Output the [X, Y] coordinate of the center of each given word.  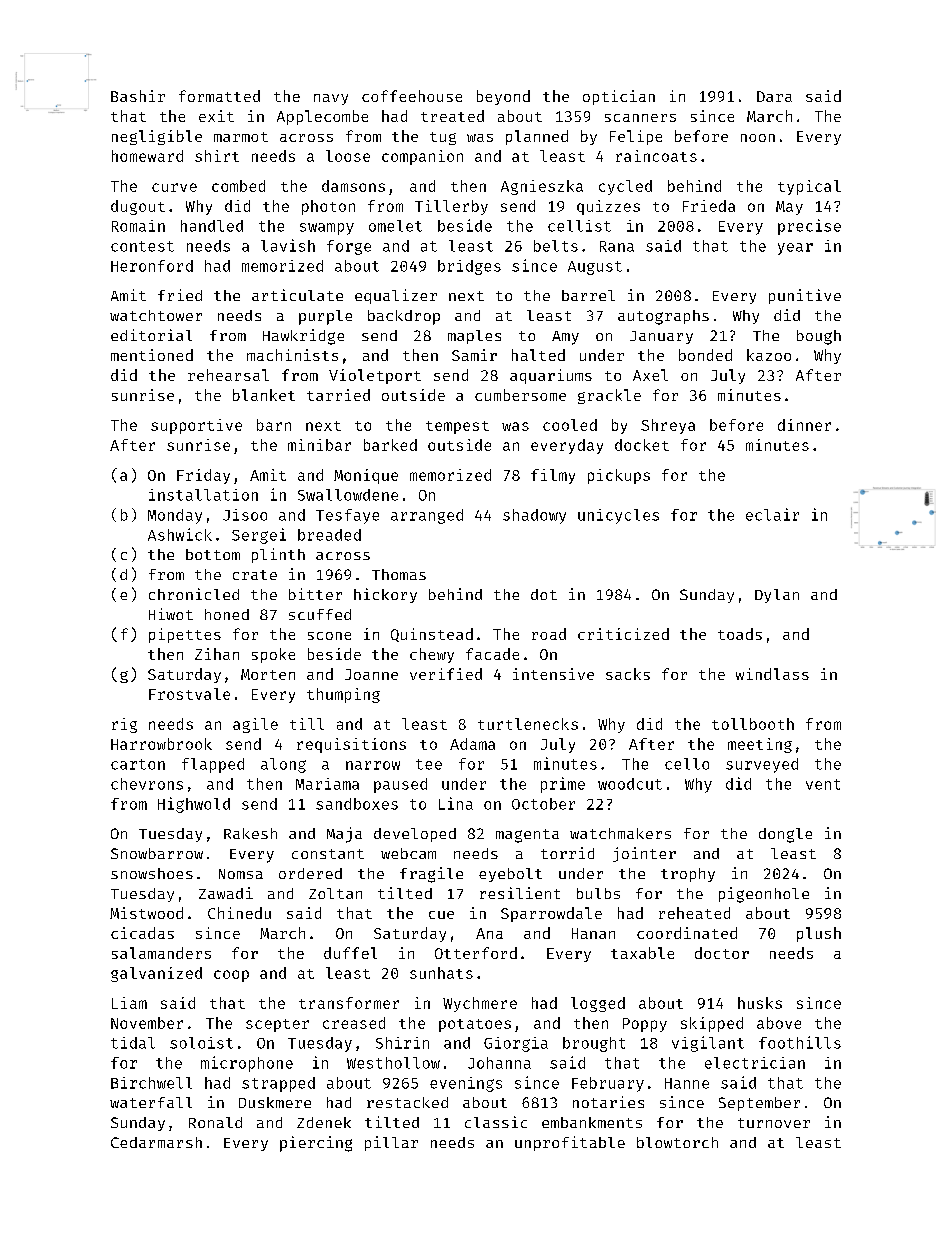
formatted [219, 96]
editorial [151, 335]
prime [563, 785]
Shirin [402, 1043]
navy [331, 99]
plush [819, 934]
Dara [774, 96]
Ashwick [180, 534]
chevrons [147, 784]
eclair [772, 514]
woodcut [630, 784]
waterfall [151, 1102]
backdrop [404, 317]
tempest [457, 427]
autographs [663, 317]
